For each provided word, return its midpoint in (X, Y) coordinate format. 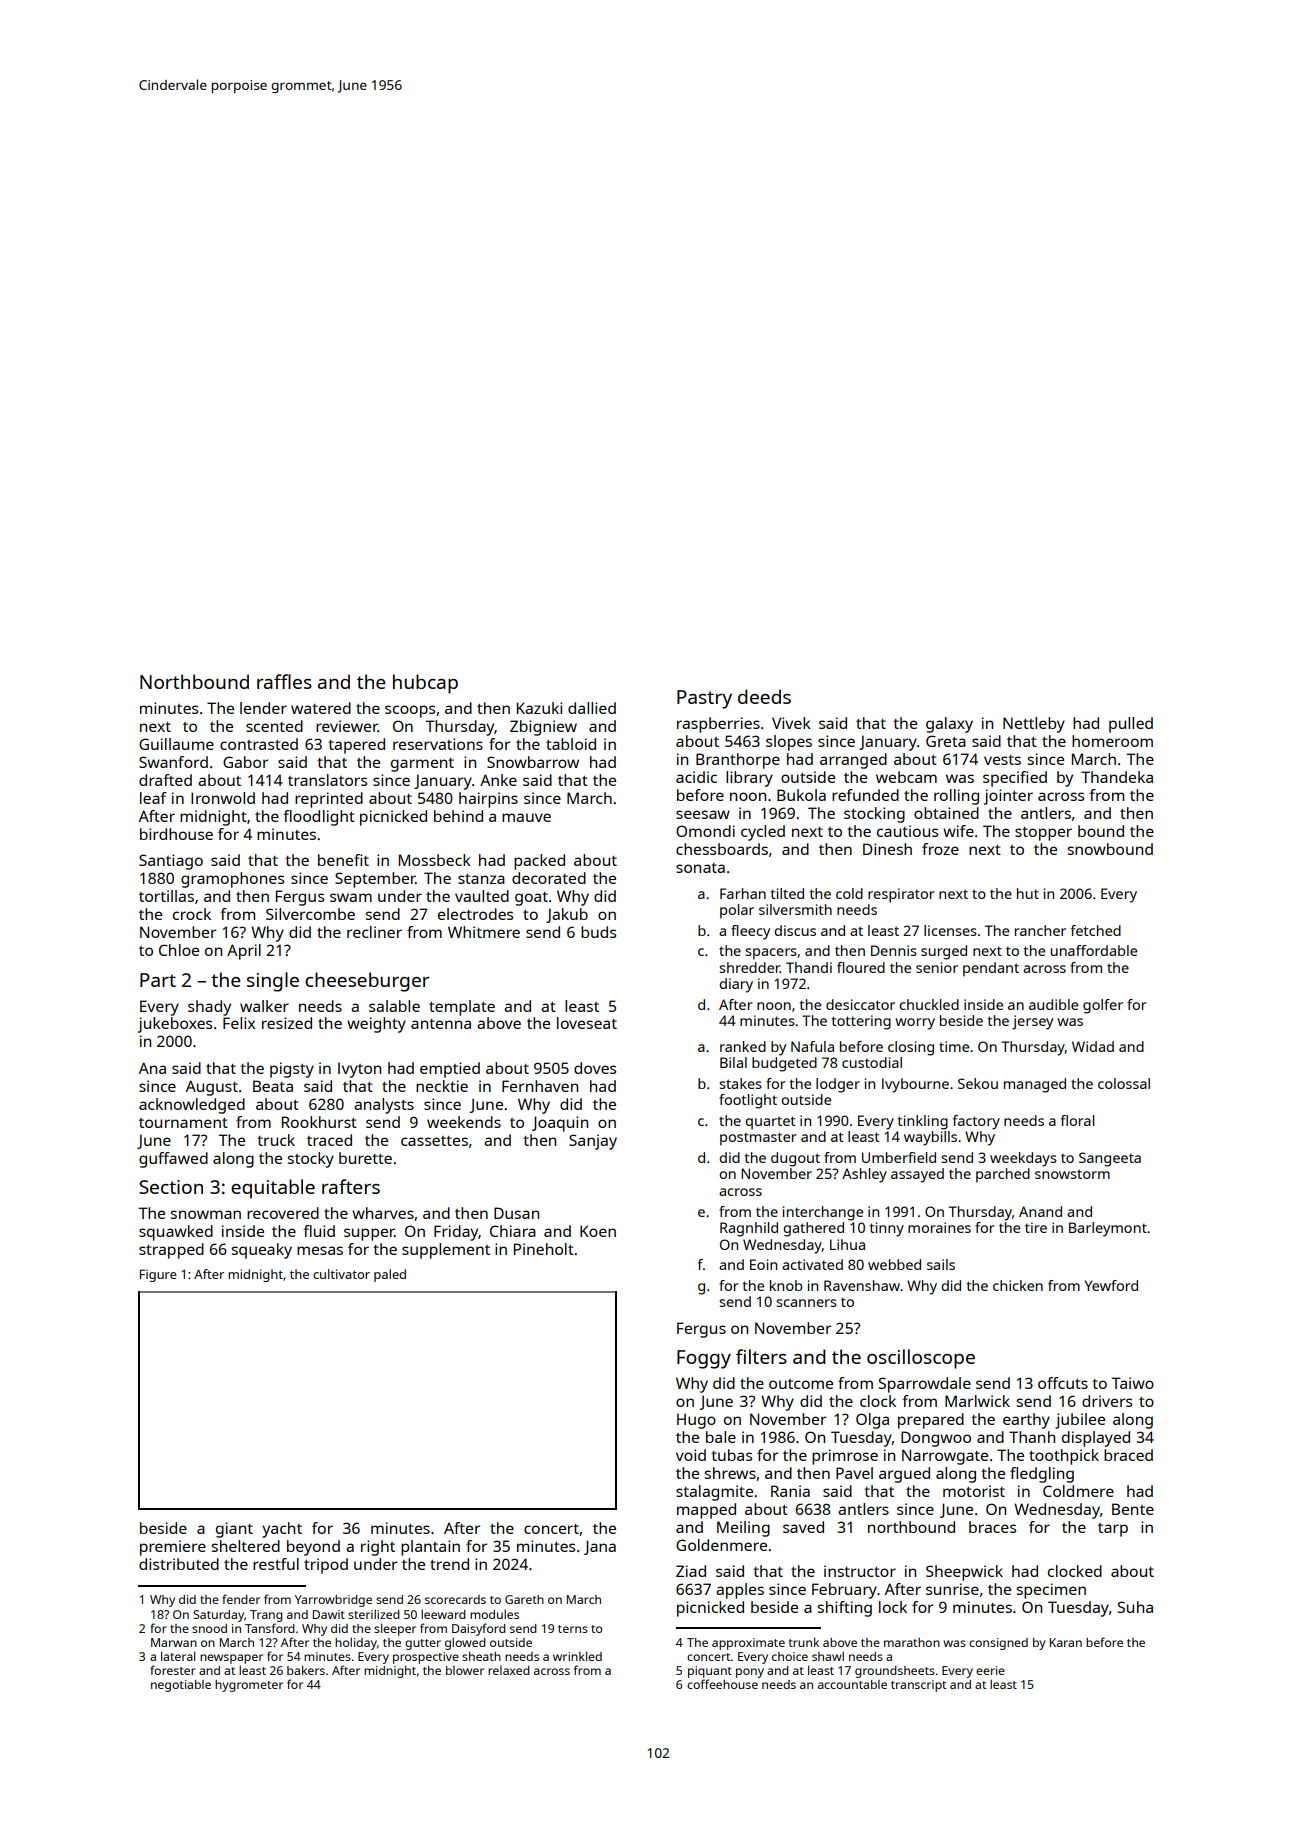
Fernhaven (540, 1086)
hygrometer (249, 1686)
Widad (1093, 1046)
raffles (284, 681)
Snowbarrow (533, 762)
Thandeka (1117, 777)
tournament (183, 1123)
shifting (845, 1609)
